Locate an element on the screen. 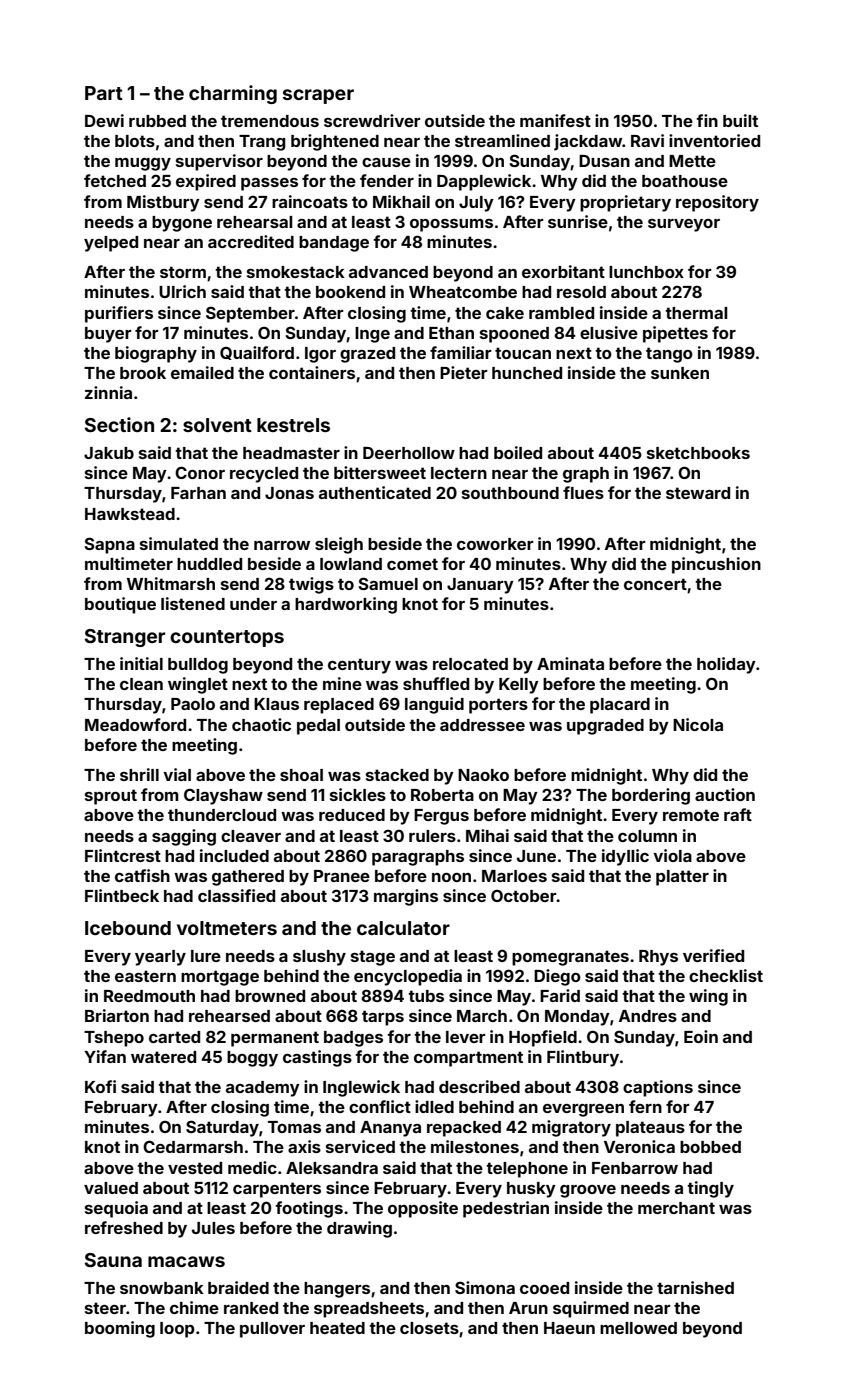  manifest is located at coordinates (555, 120).
